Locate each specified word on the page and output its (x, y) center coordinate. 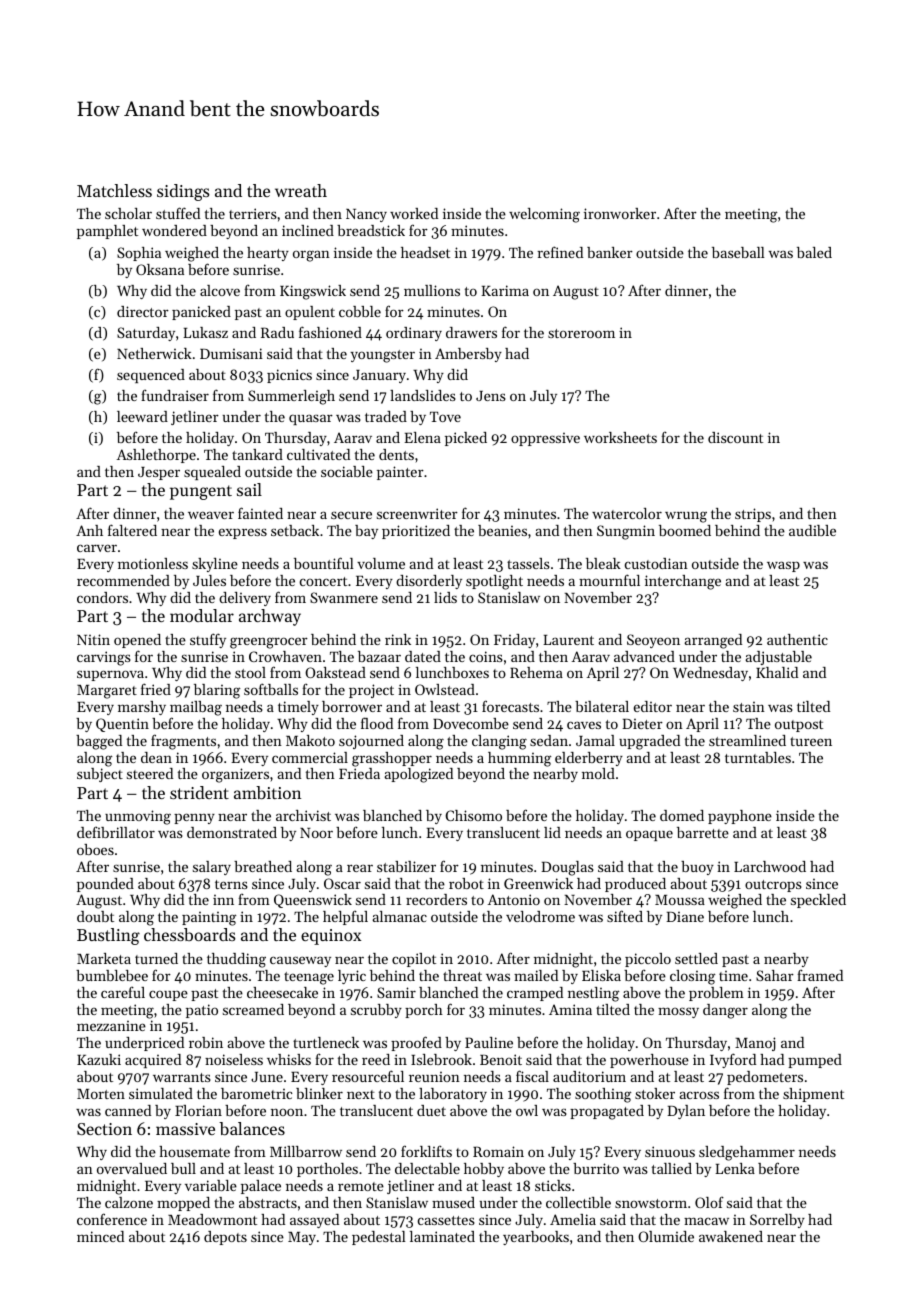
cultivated (318, 454)
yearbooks (536, 1238)
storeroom (581, 333)
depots (225, 1238)
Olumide (666, 1236)
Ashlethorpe (156, 456)
